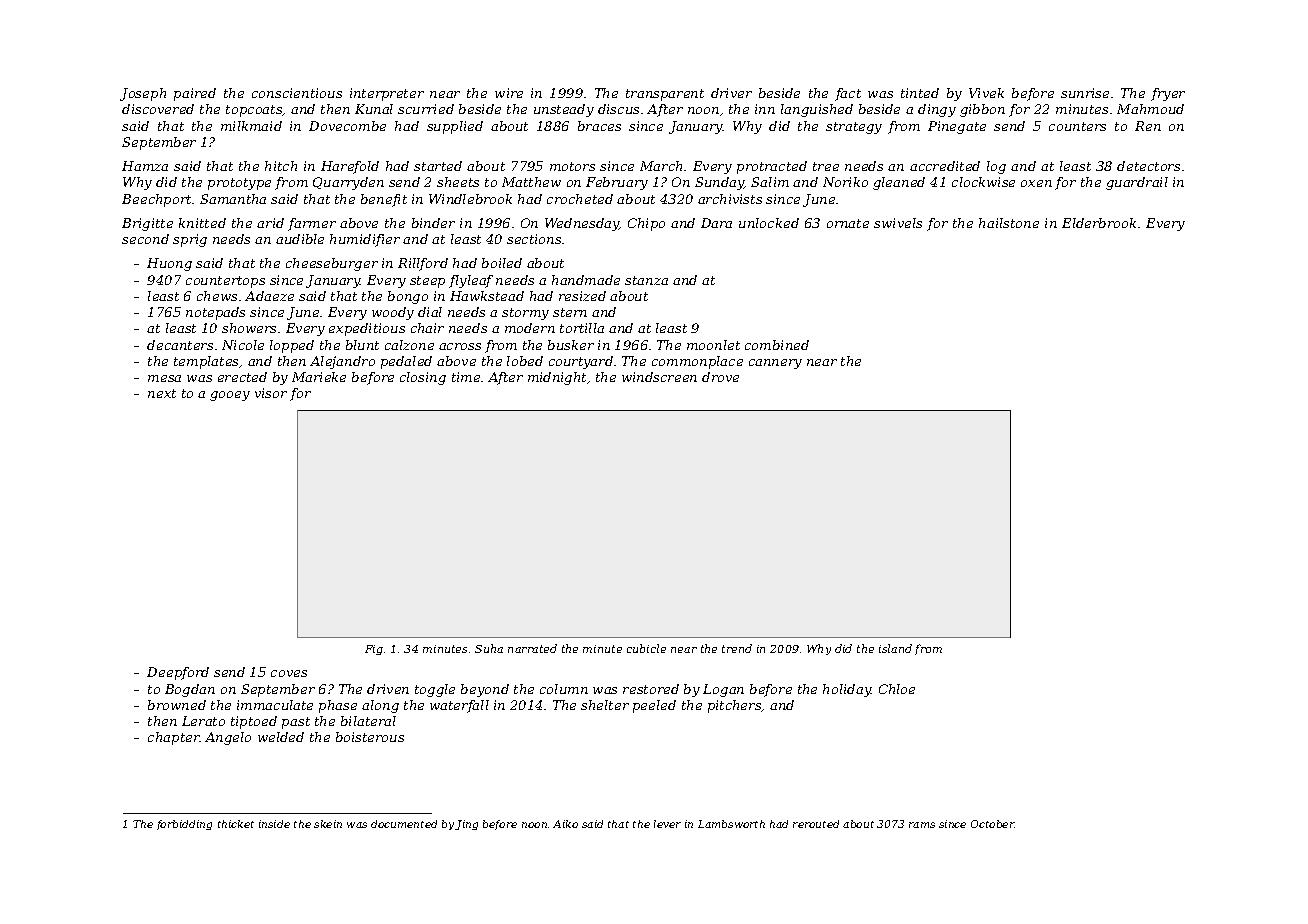 The width and height of the screenshot is (1308, 924). Describe the element at coordinates (1085, 93) in the screenshot. I see `sunrise` at that location.
